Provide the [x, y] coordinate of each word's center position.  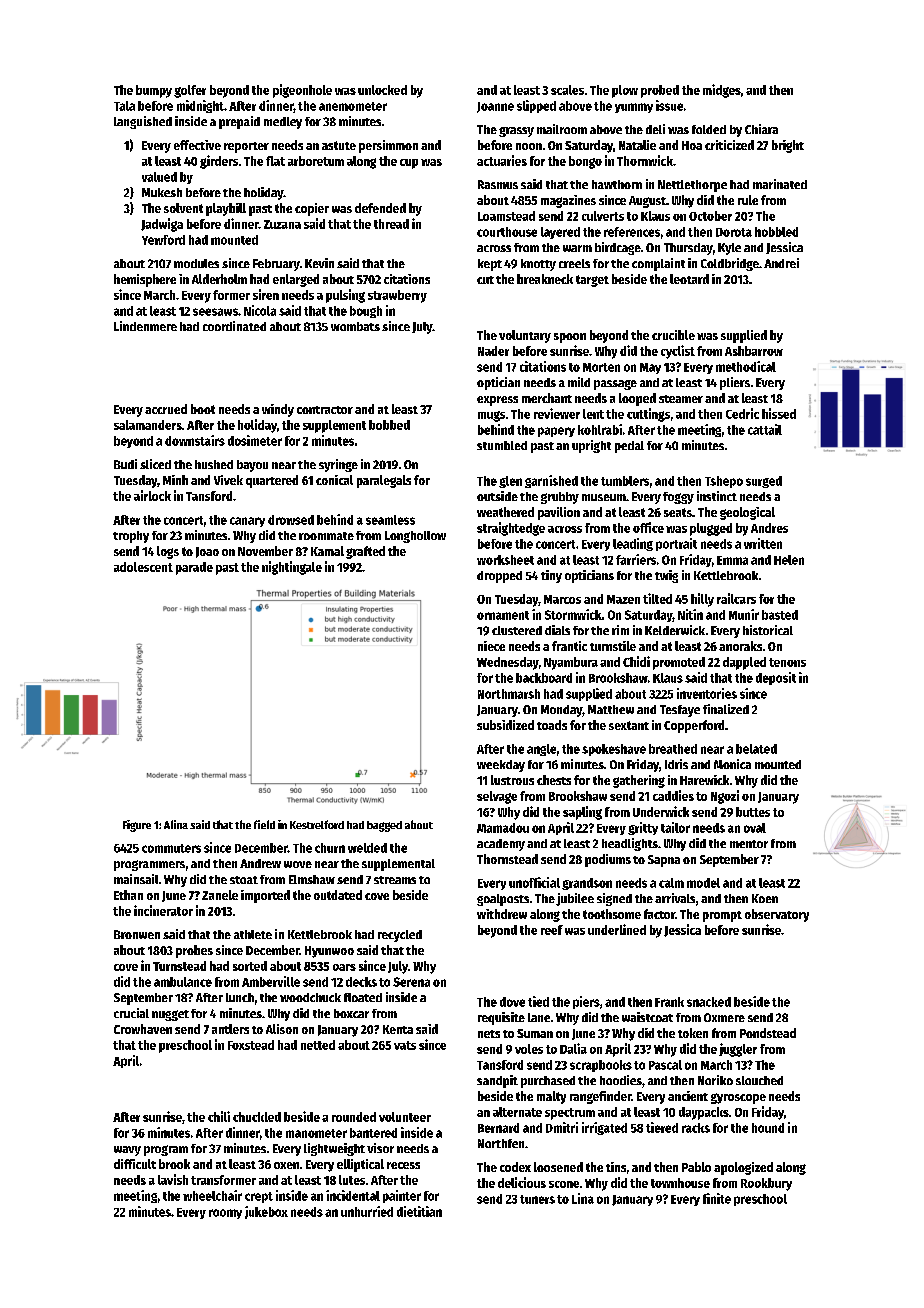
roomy [225, 1214]
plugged [711, 529]
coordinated [234, 326]
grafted [365, 552]
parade [194, 568]
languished [143, 122]
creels [574, 263]
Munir [744, 614]
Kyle [729, 249]
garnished [551, 481]
